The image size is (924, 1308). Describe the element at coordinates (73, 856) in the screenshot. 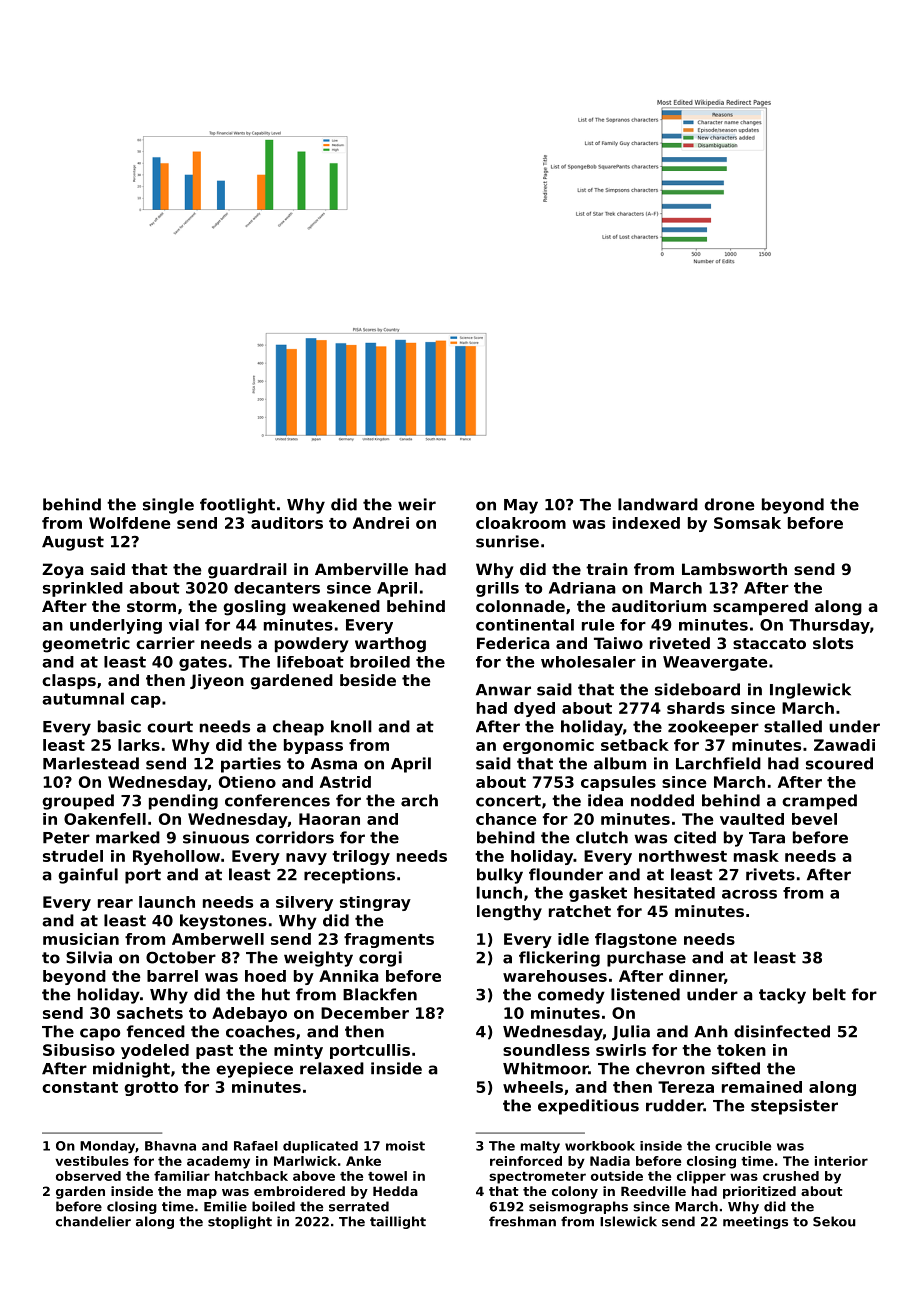

I see `strudel` at that location.
